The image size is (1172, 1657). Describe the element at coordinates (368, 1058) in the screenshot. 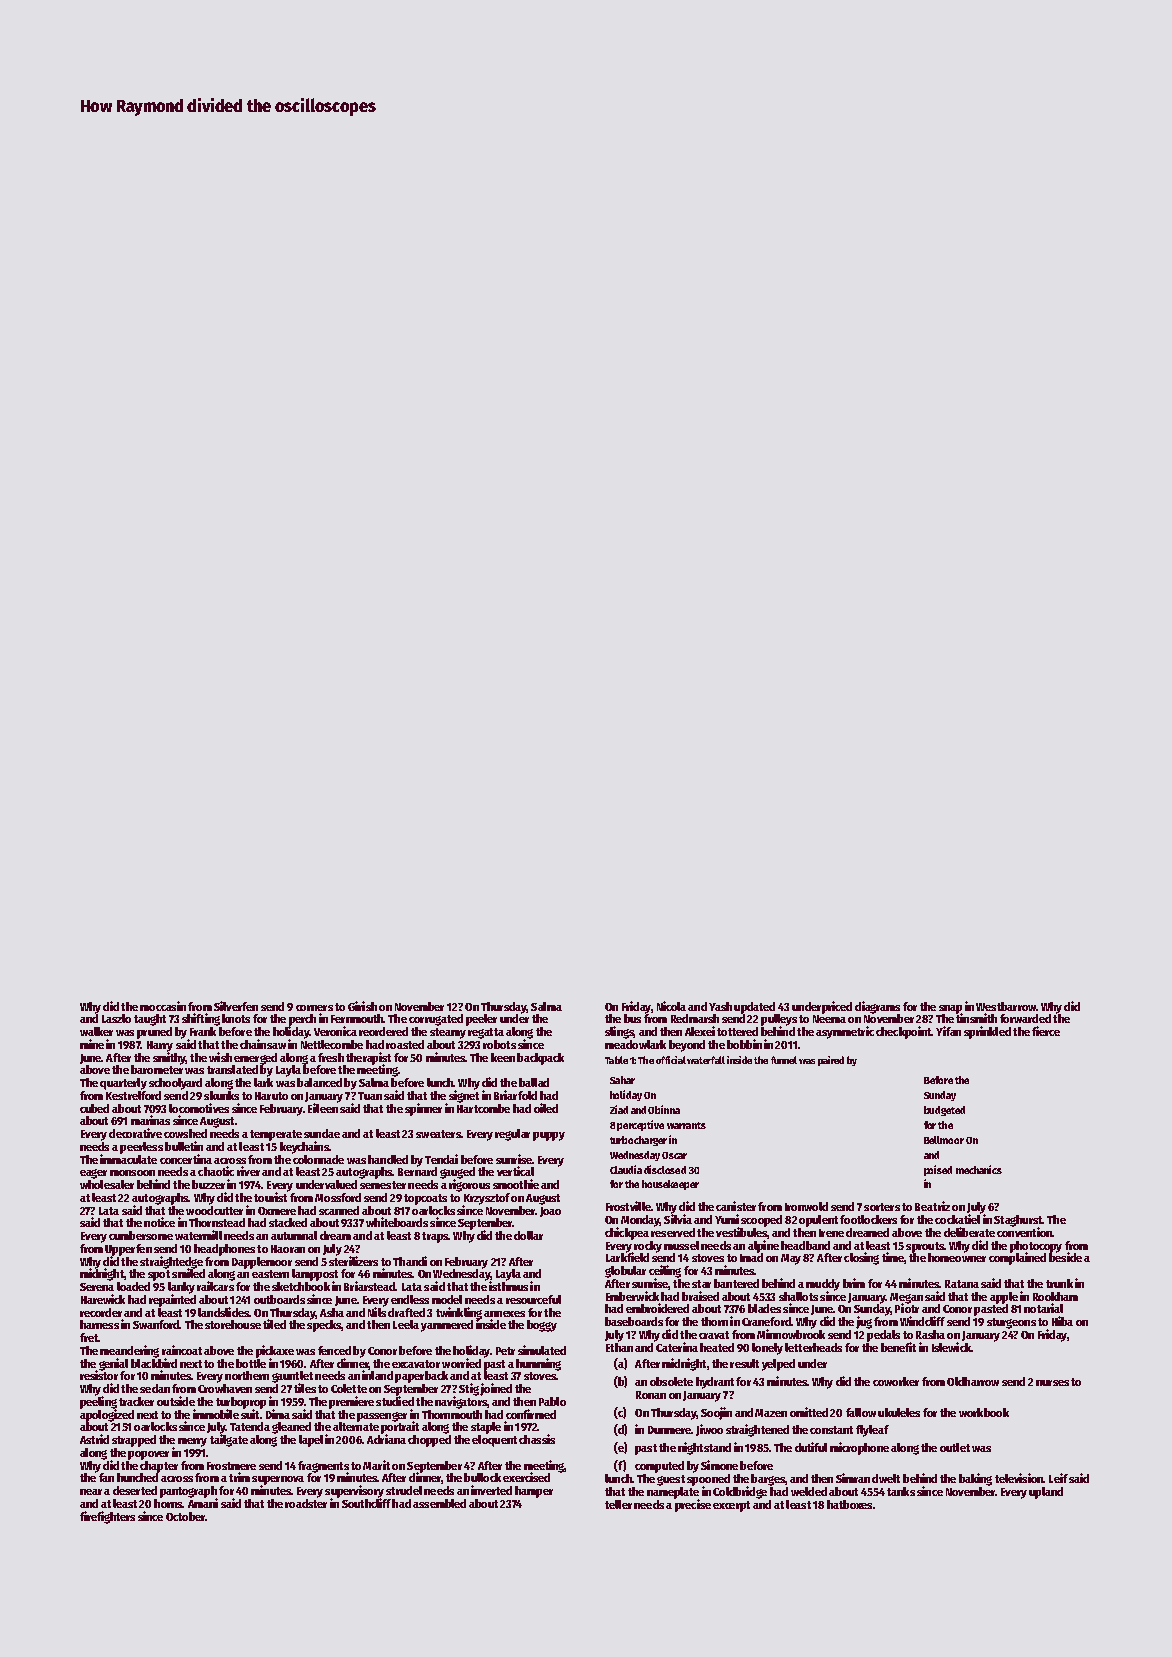

I see `therapist` at that location.
